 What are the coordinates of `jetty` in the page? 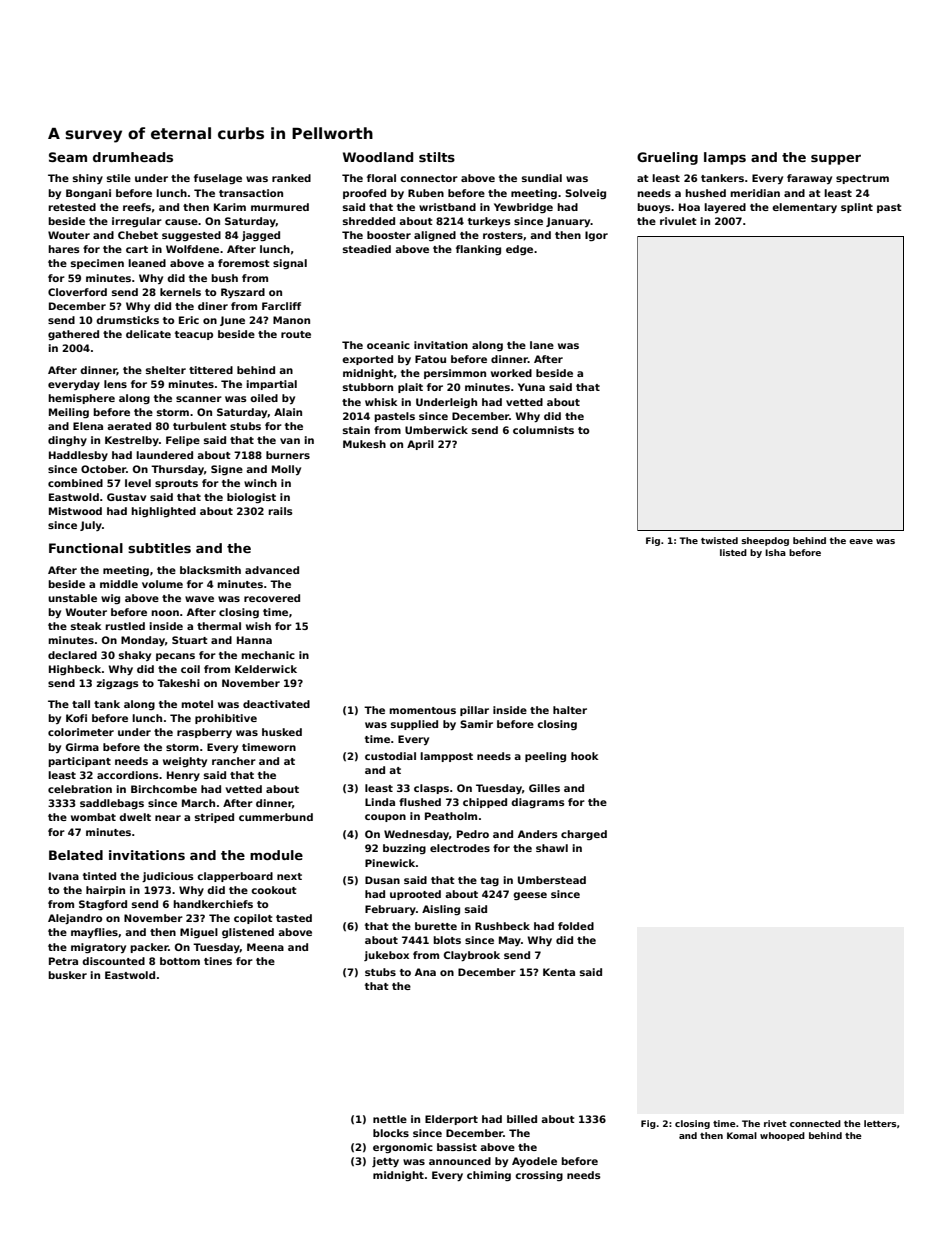 It's located at (385, 1162).
